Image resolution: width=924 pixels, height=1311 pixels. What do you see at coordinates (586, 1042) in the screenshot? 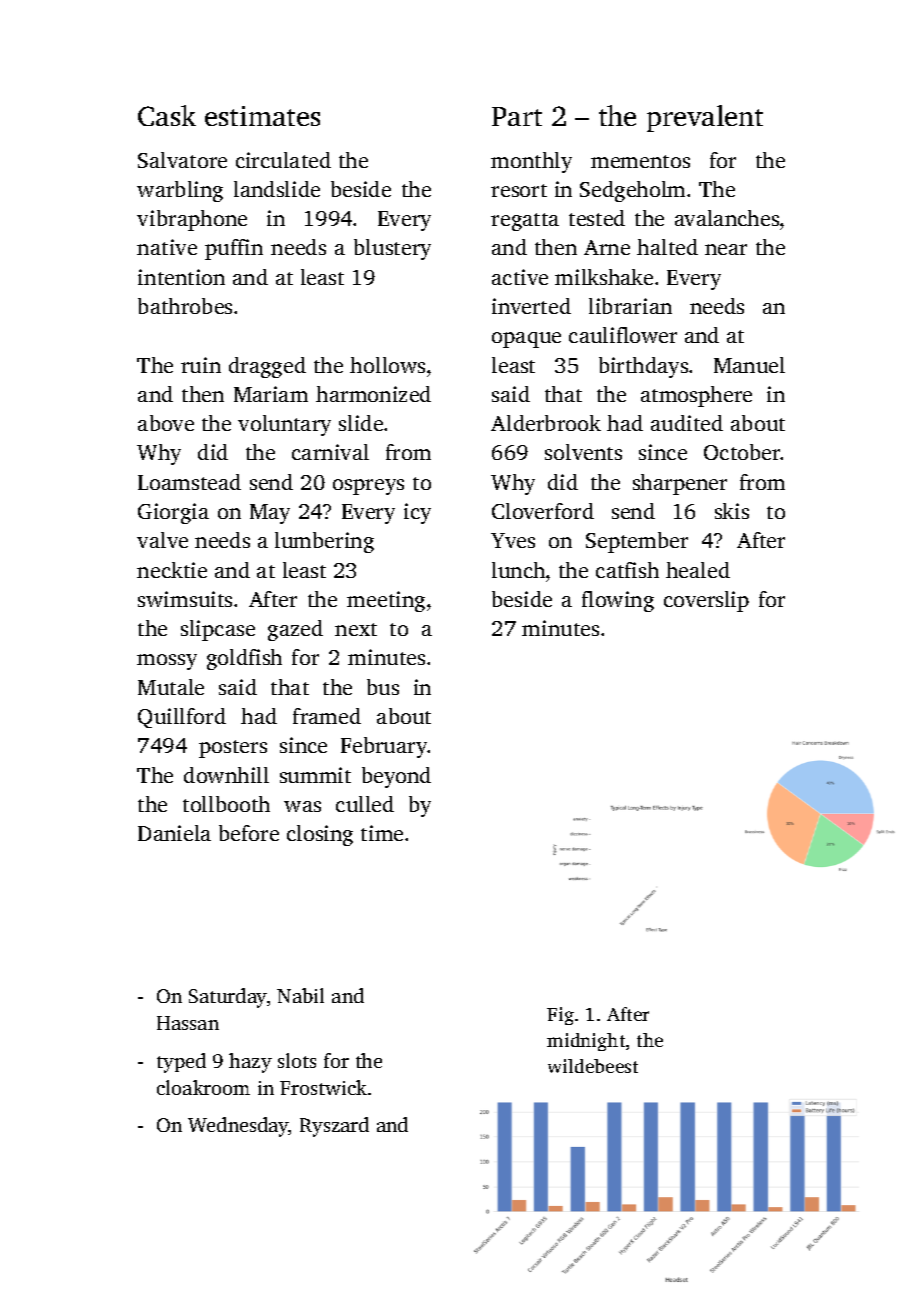
I see `midnight` at bounding box center [586, 1042].
